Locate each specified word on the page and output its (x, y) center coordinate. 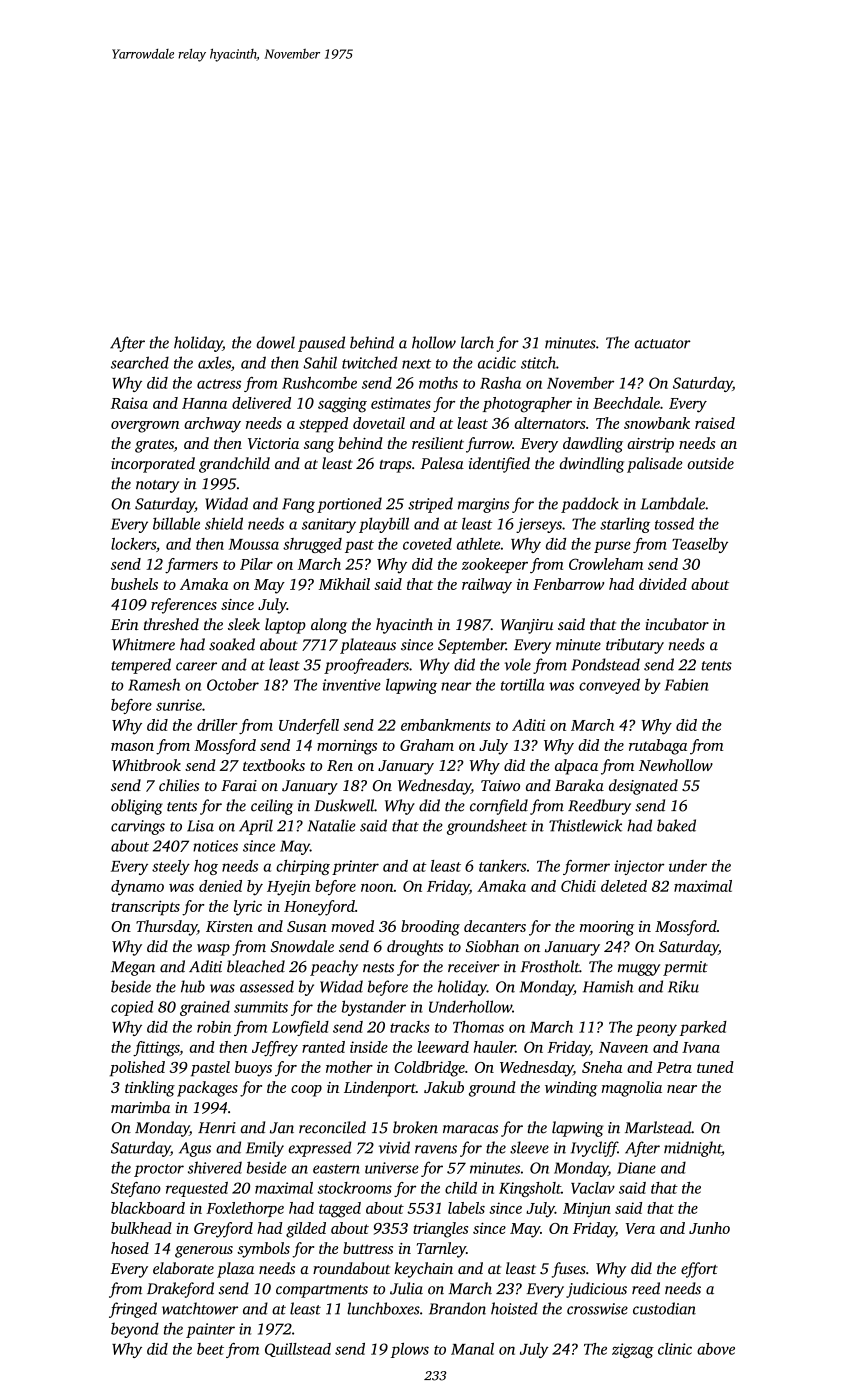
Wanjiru (527, 626)
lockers (133, 544)
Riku (683, 986)
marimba (140, 1107)
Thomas (478, 1027)
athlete (478, 544)
